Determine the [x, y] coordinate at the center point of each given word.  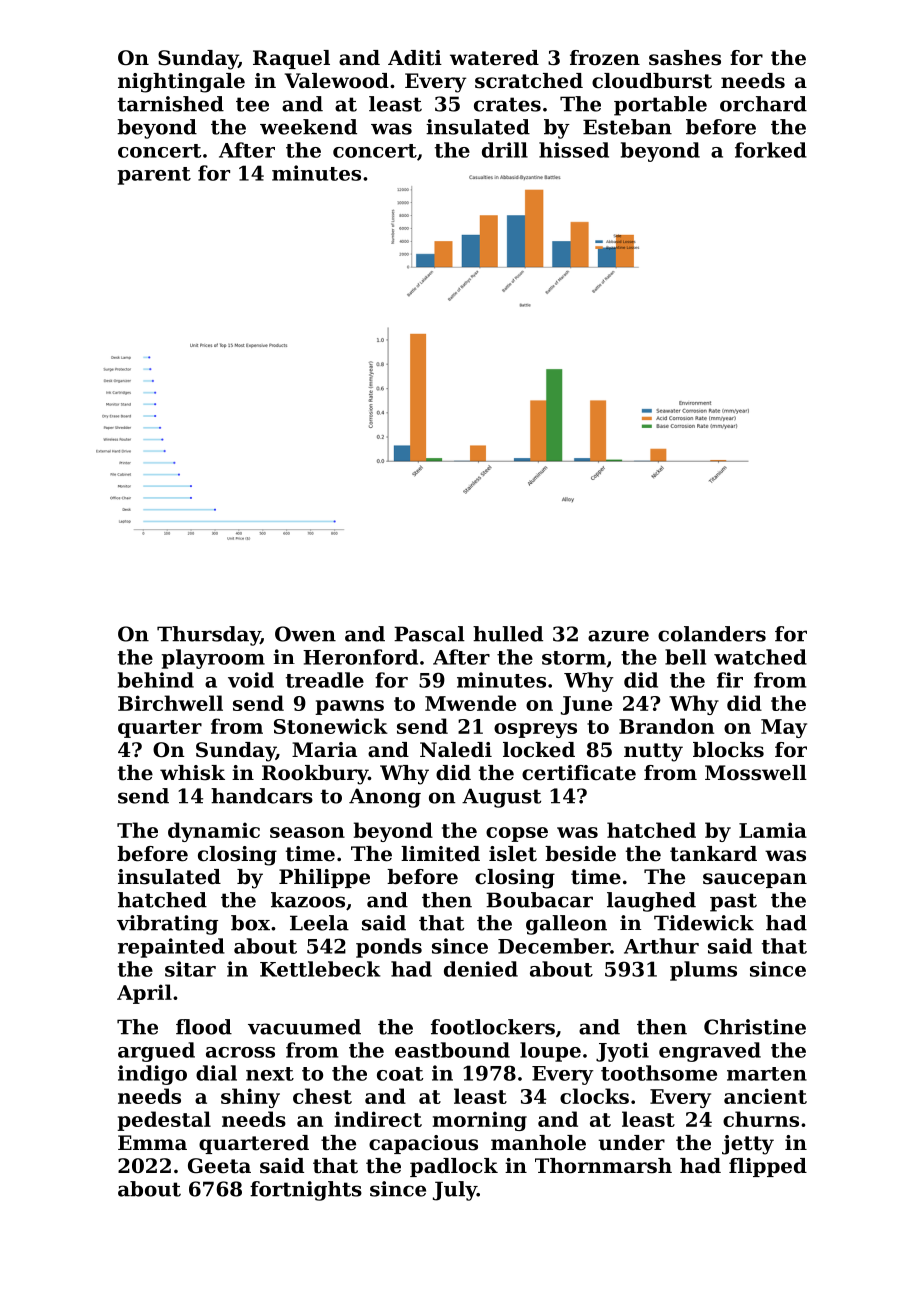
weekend [308, 127]
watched [760, 657]
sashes [685, 58]
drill [505, 150]
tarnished [170, 104]
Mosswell [756, 773]
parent [154, 176]
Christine [755, 1027]
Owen [305, 634]
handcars [262, 796]
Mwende [470, 703]
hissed [574, 150]
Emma [152, 1142]
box [250, 923]
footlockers [493, 1027]
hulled [508, 634]
